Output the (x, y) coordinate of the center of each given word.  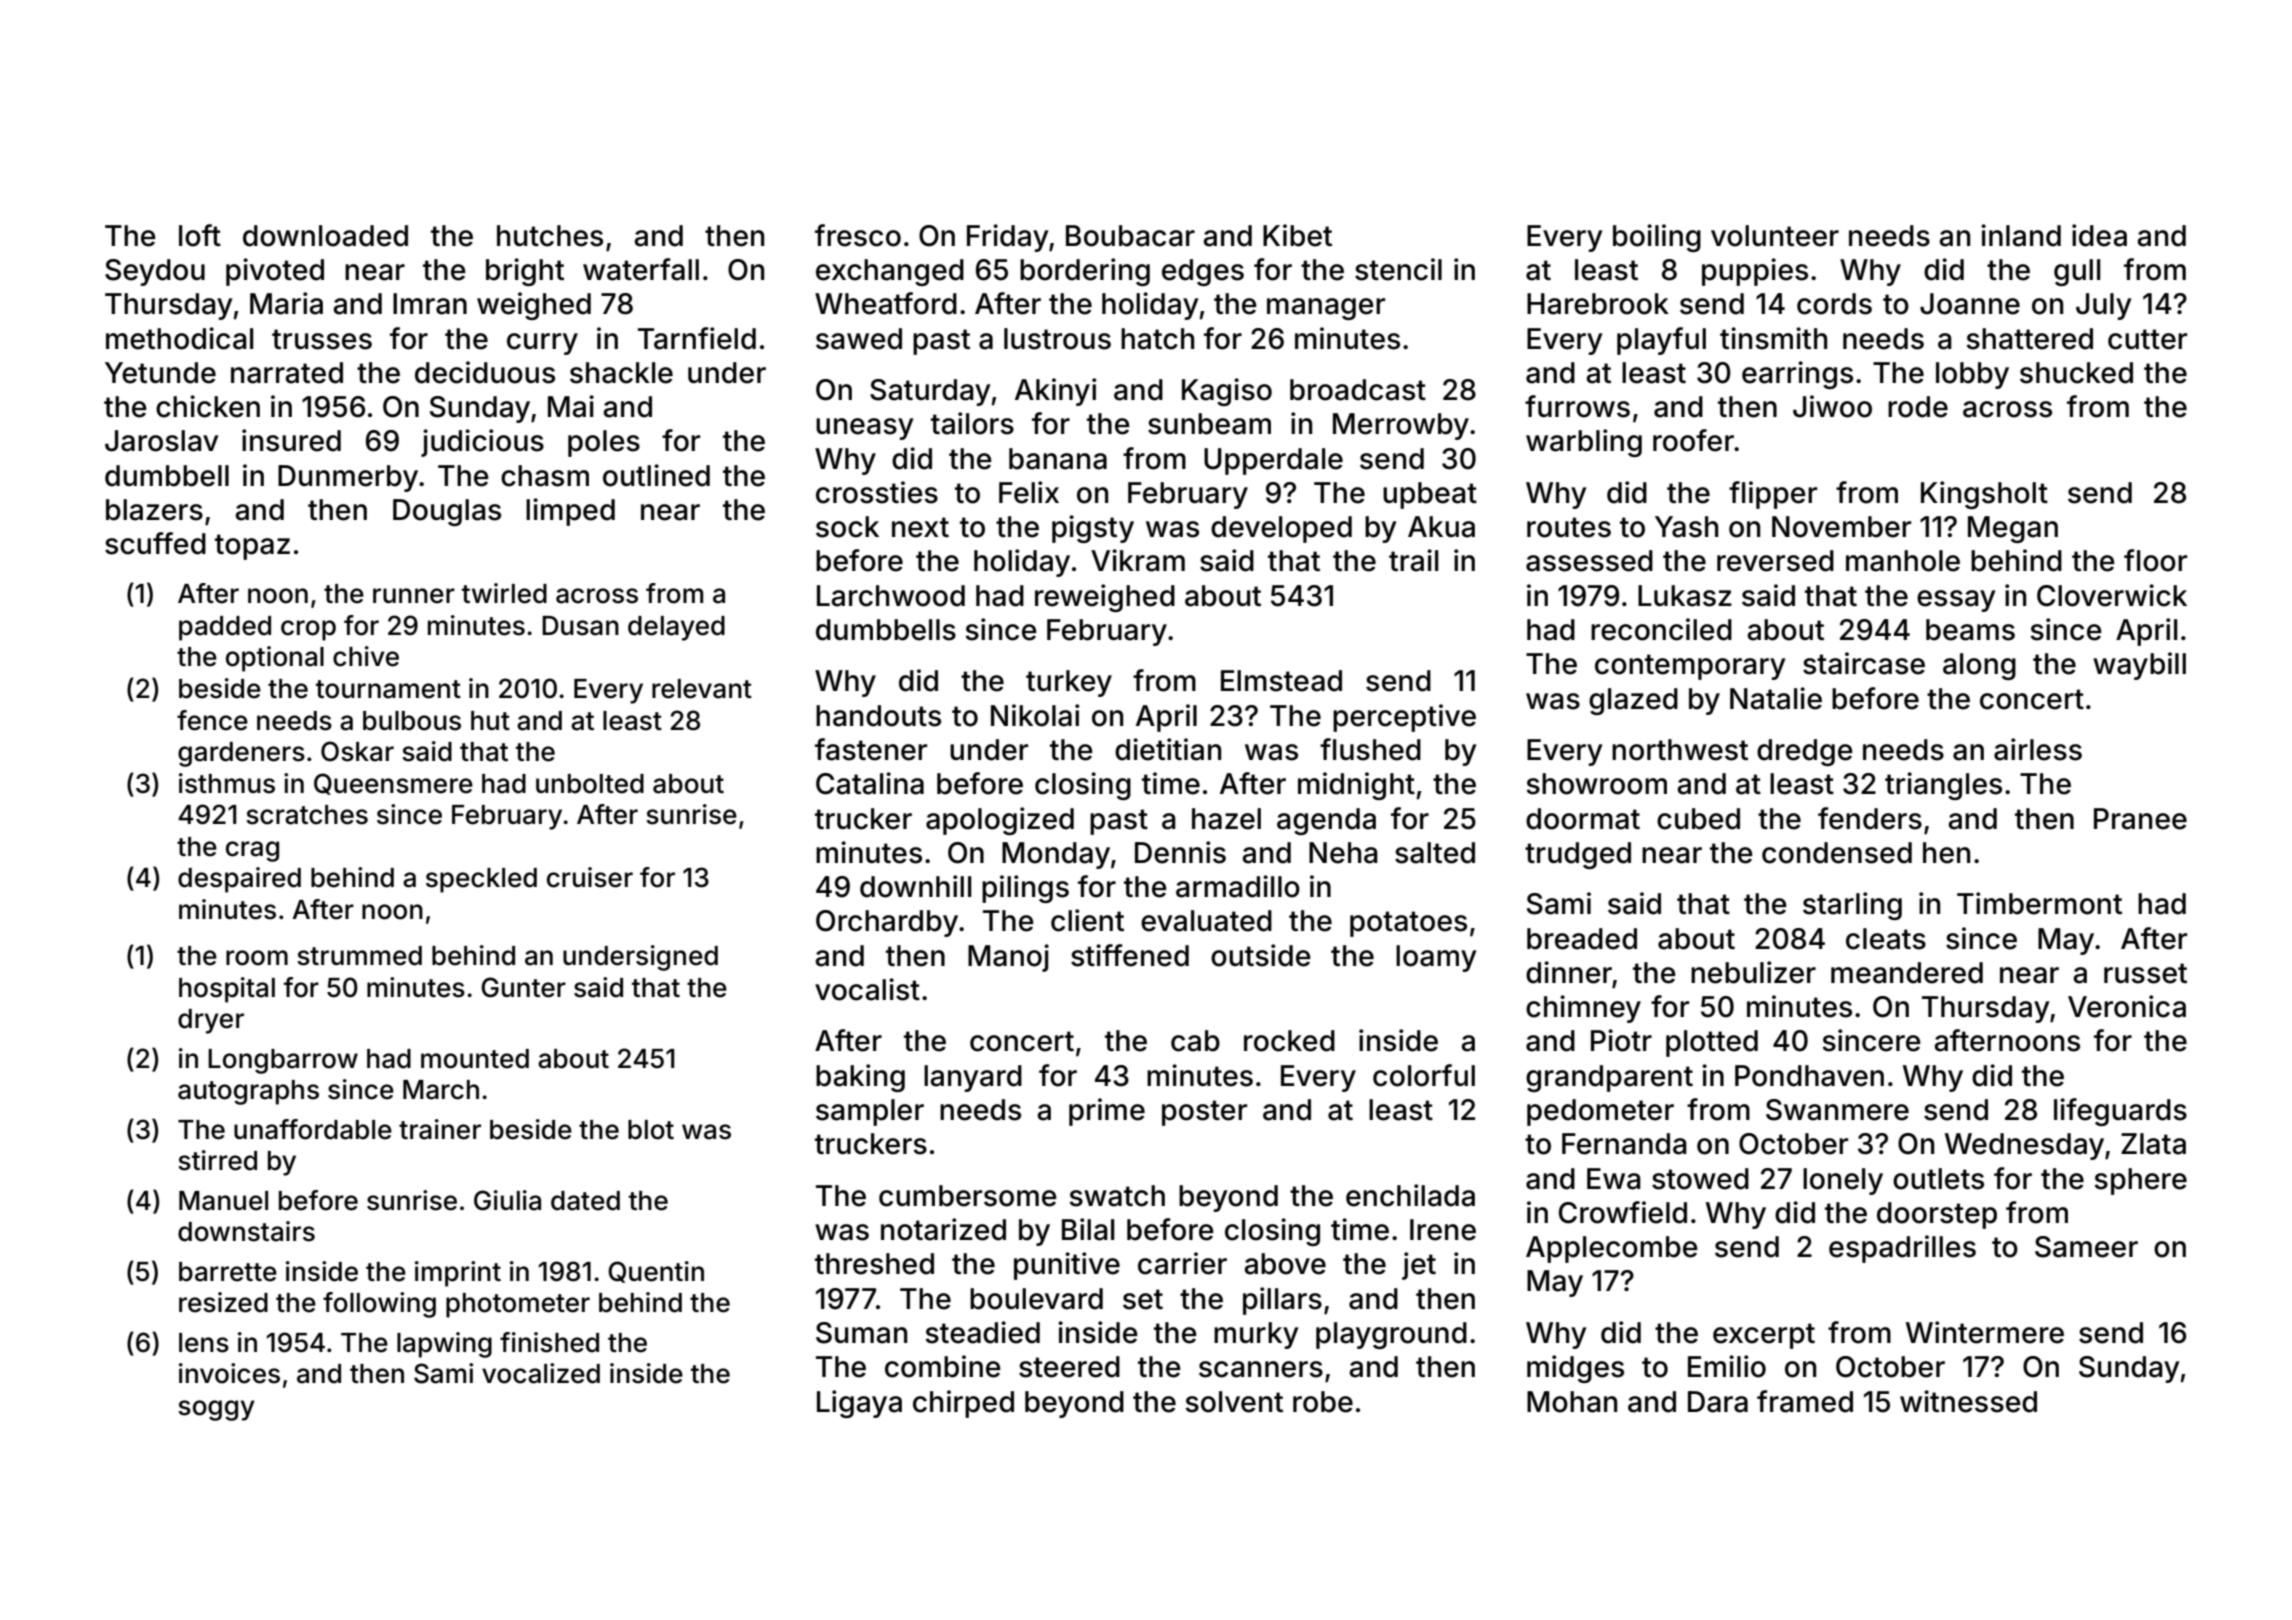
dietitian (1168, 749)
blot (651, 1130)
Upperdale (1273, 461)
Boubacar (1130, 236)
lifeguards (2120, 1112)
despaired (239, 880)
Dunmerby (348, 478)
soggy (216, 1410)
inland (2021, 235)
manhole (1903, 561)
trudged (1578, 855)
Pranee (2140, 819)
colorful (1424, 1075)
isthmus (227, 783)
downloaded (325, 236)
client (1087, 920)
